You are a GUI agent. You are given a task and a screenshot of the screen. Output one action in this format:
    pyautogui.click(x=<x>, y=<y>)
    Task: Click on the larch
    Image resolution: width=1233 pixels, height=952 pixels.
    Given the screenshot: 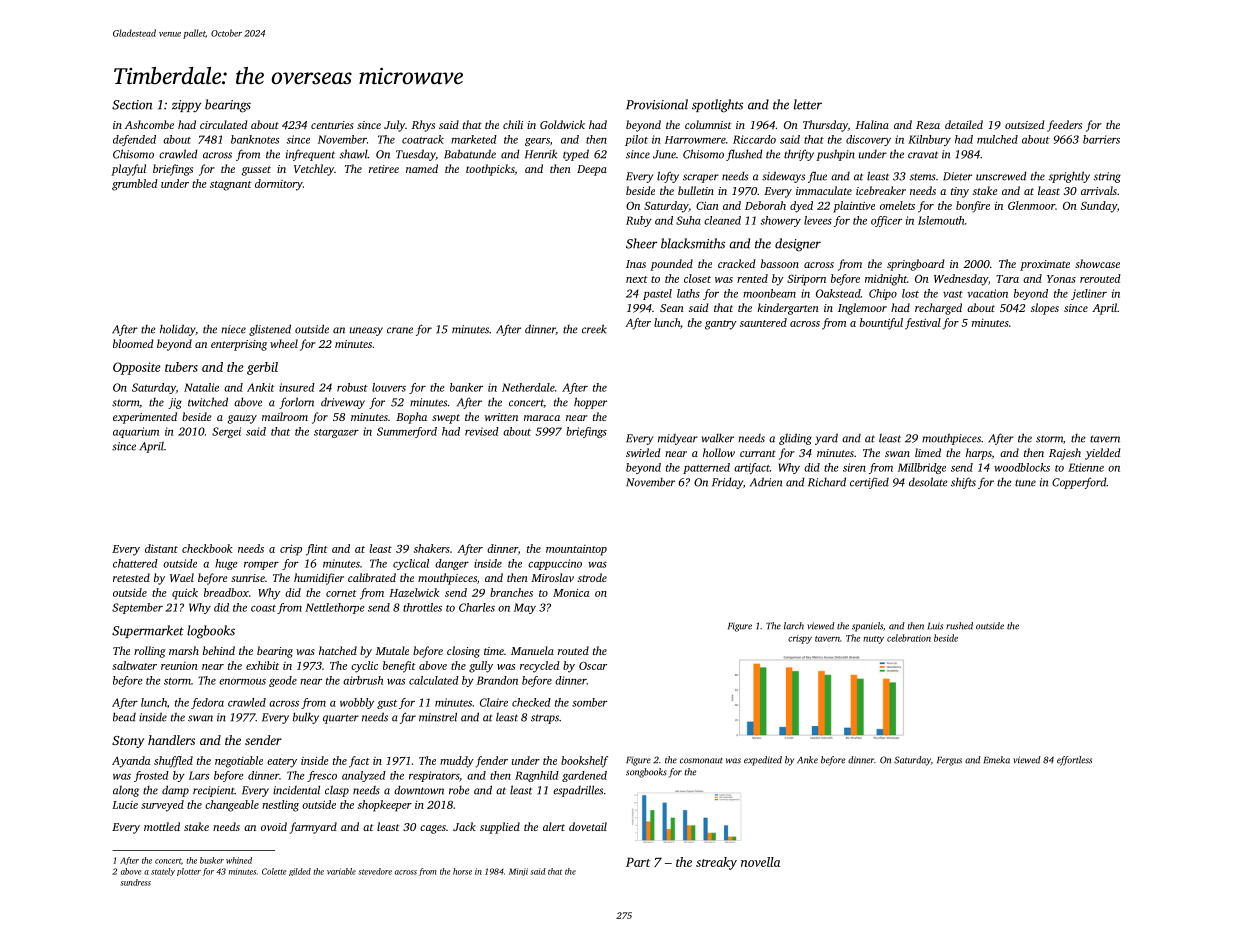 What is the action you would take?
    pyautogui.click(x=794, y=626)
